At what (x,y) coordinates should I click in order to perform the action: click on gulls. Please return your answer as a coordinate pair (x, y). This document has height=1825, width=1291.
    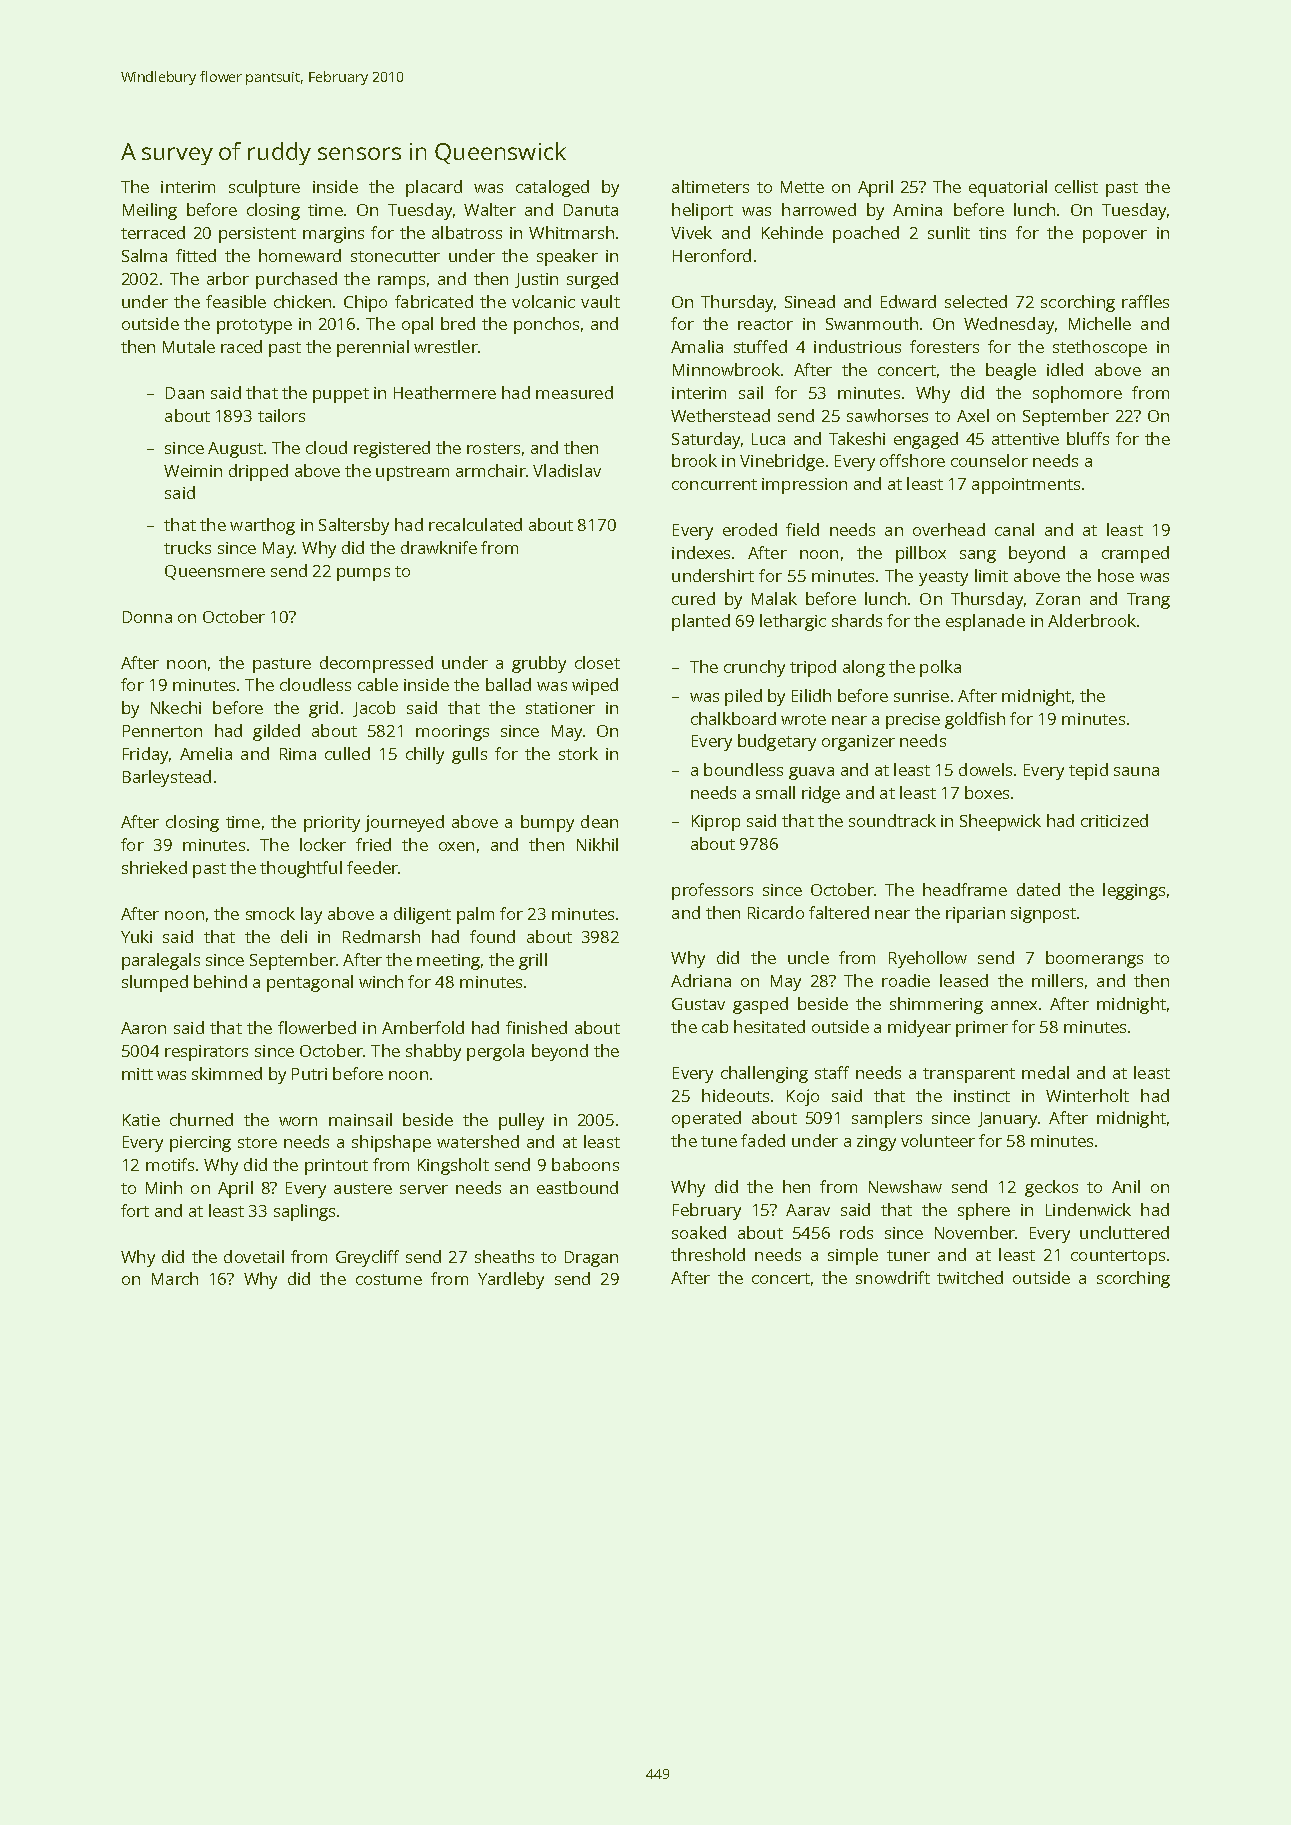
    Looking at the image, I should click on (469, 755).
